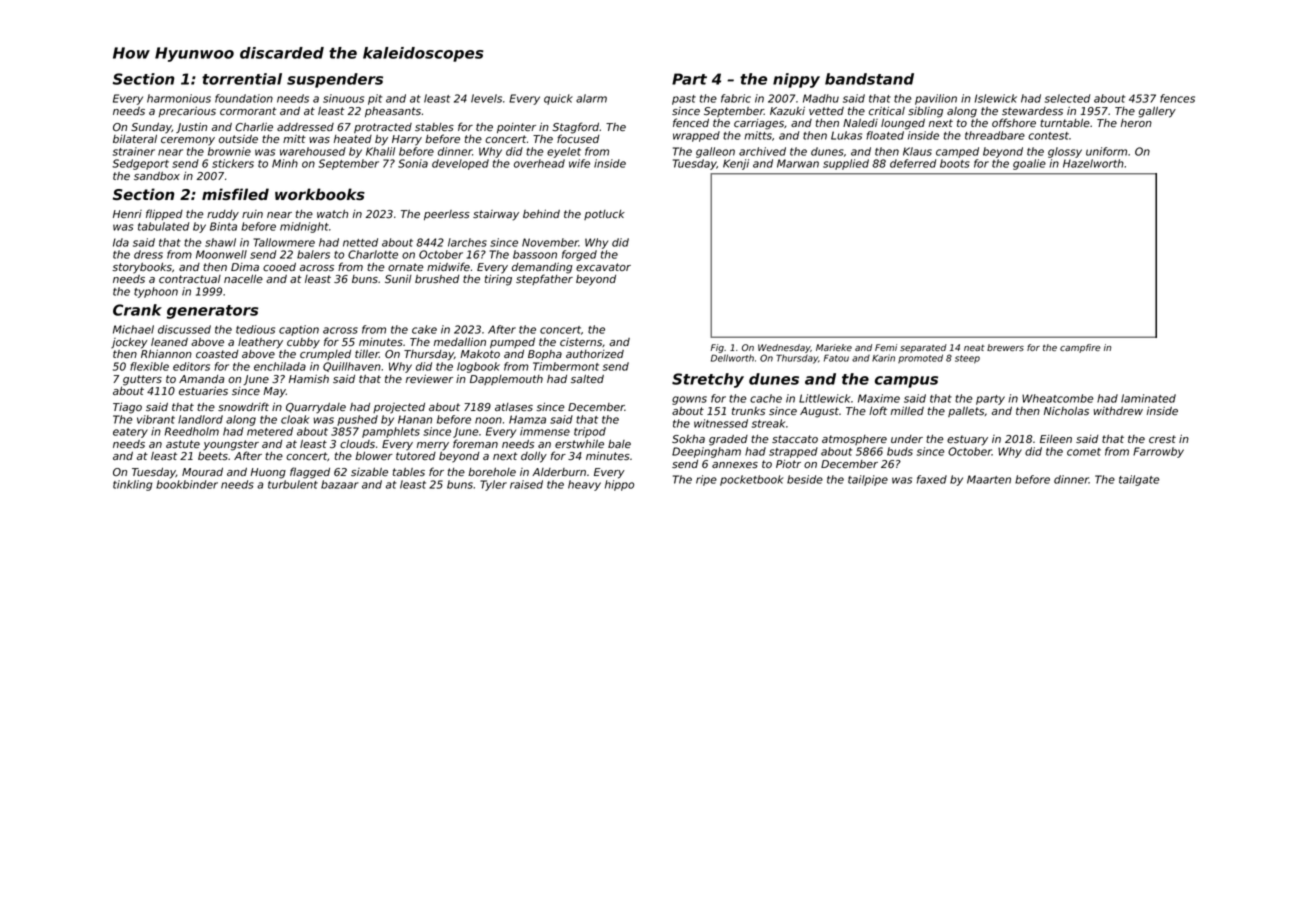  What do you see at coordinates (1157, 112) in the image?
I see `gallery` at bounding box center [1157, 112].
